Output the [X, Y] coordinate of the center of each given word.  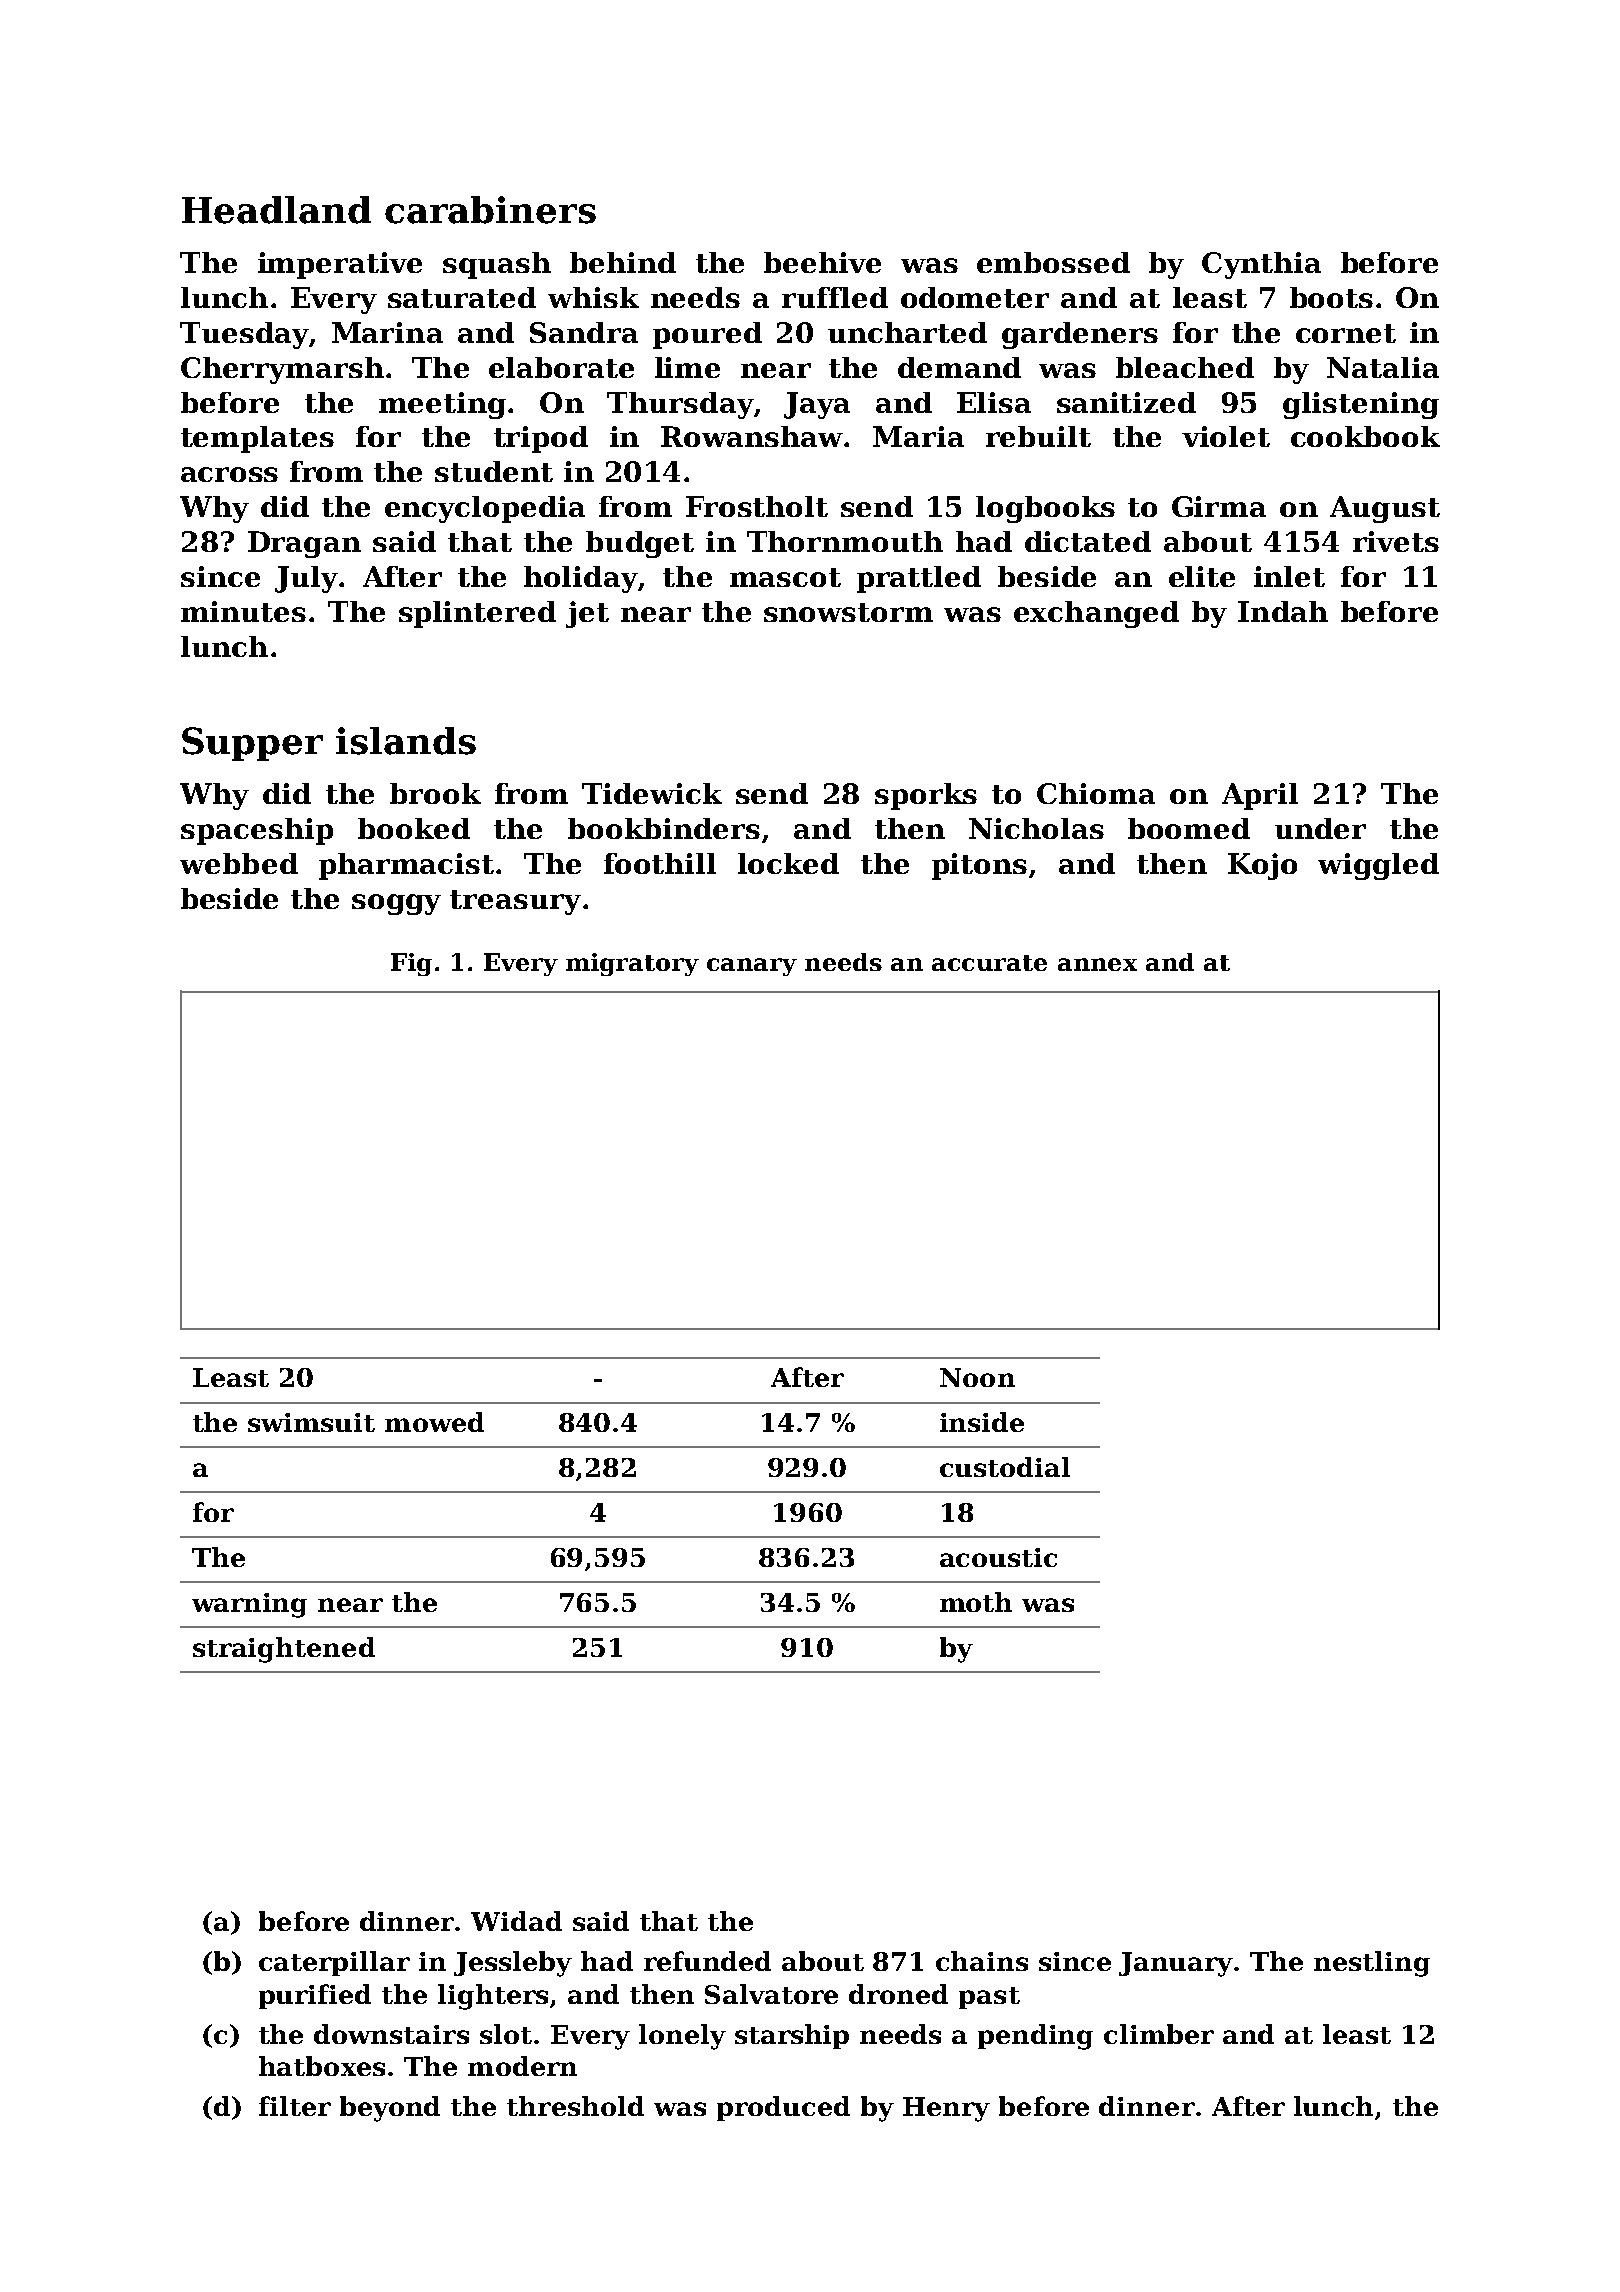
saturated [462, 297]
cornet [1346, 333]
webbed [239, 863]
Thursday [680, 405]
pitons [979, 866]
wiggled [1378, 866]
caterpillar [334, 1963]
